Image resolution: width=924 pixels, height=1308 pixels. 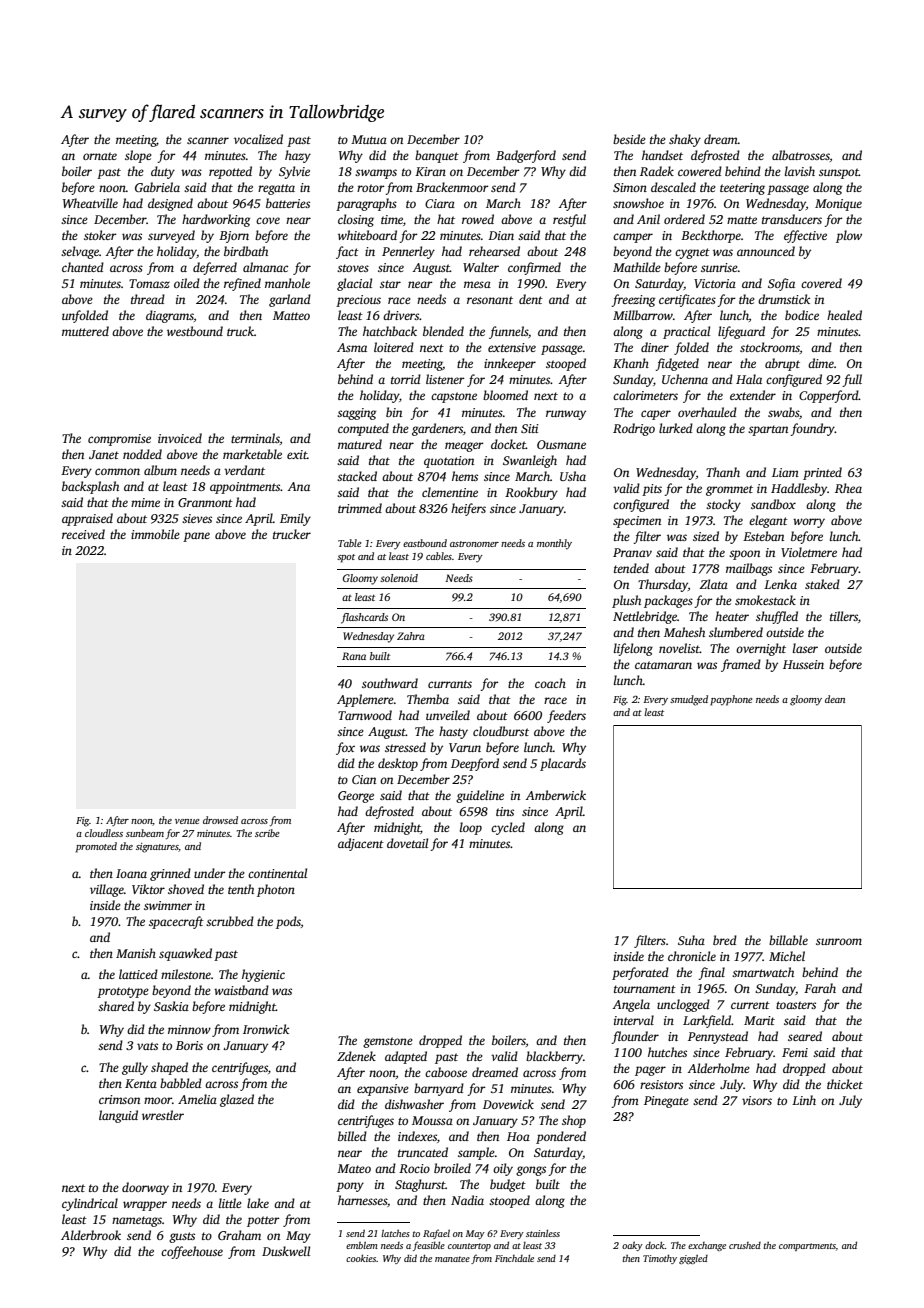 What do you see at coordinates (123, 992) in the screenshot?
I see `prototype` at bounding box center [123, 992].
